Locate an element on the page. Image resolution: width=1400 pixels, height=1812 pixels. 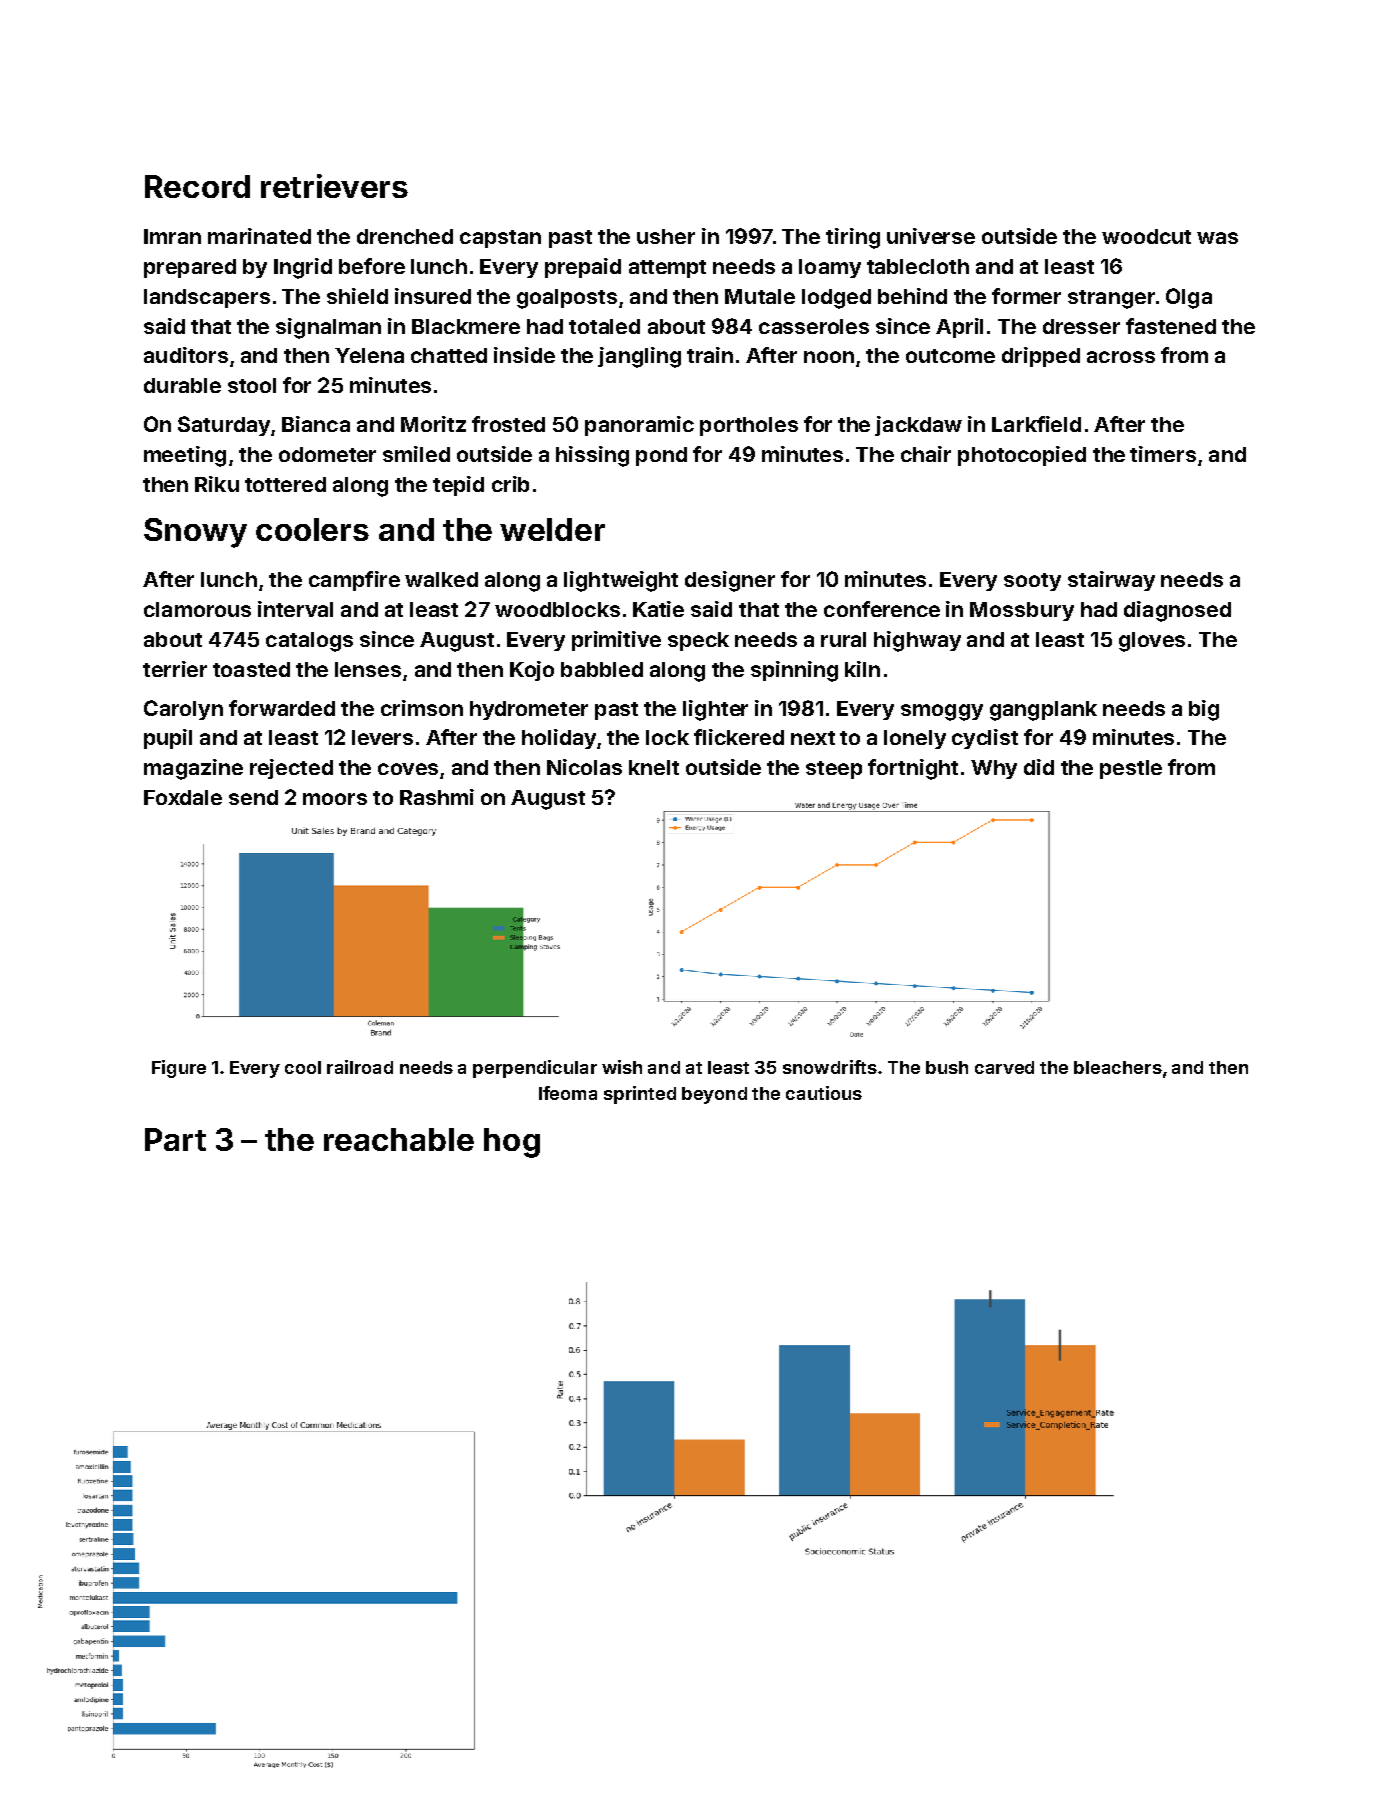
pestle is located at coordinates (1131, 769).
